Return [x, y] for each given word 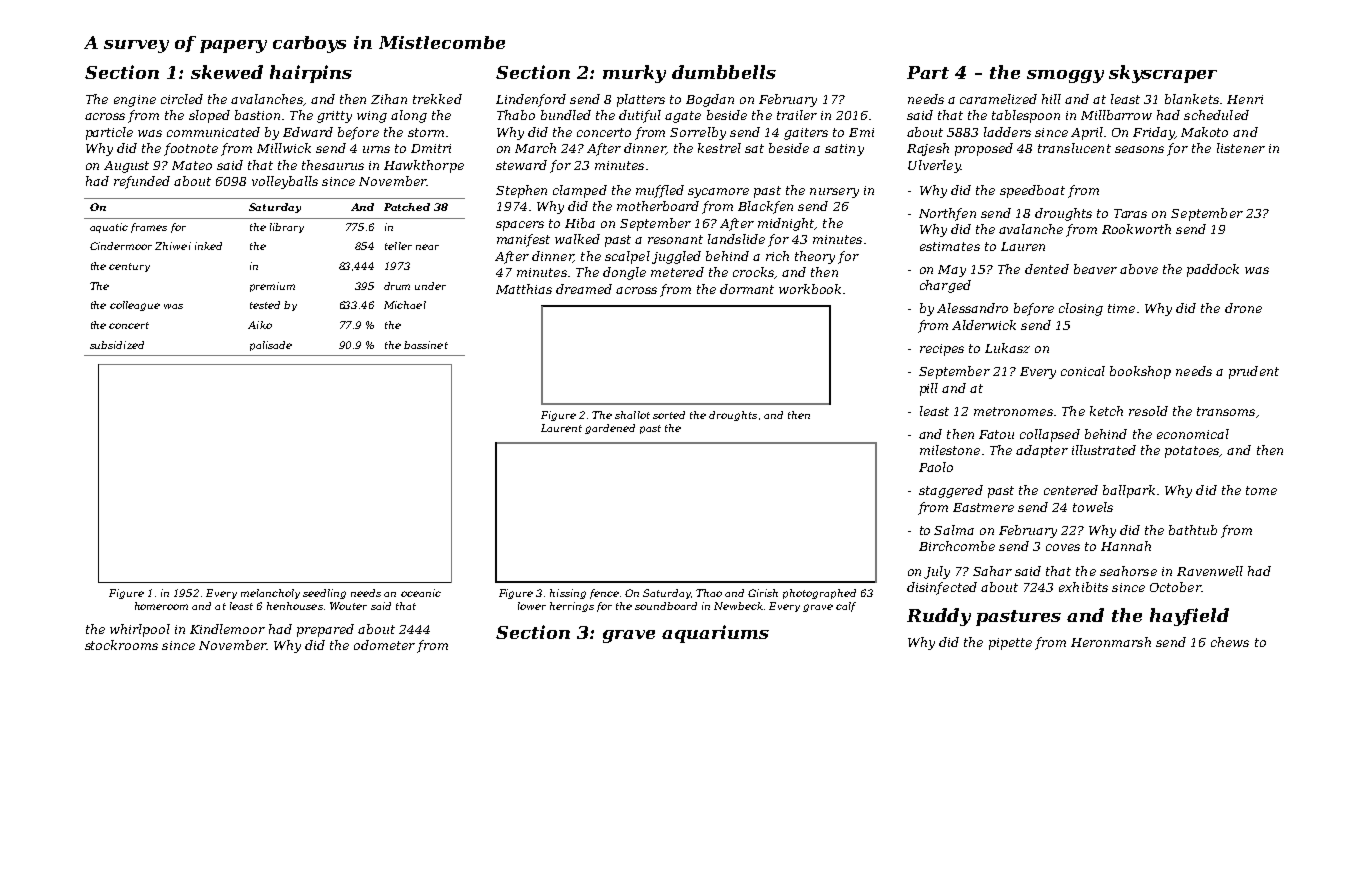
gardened [610, 429]
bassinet [426, 345]
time [1121, 308]
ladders [1007, 132]
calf [846, 607]
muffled [660, 191]
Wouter [348, 606]
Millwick [284, 148]
